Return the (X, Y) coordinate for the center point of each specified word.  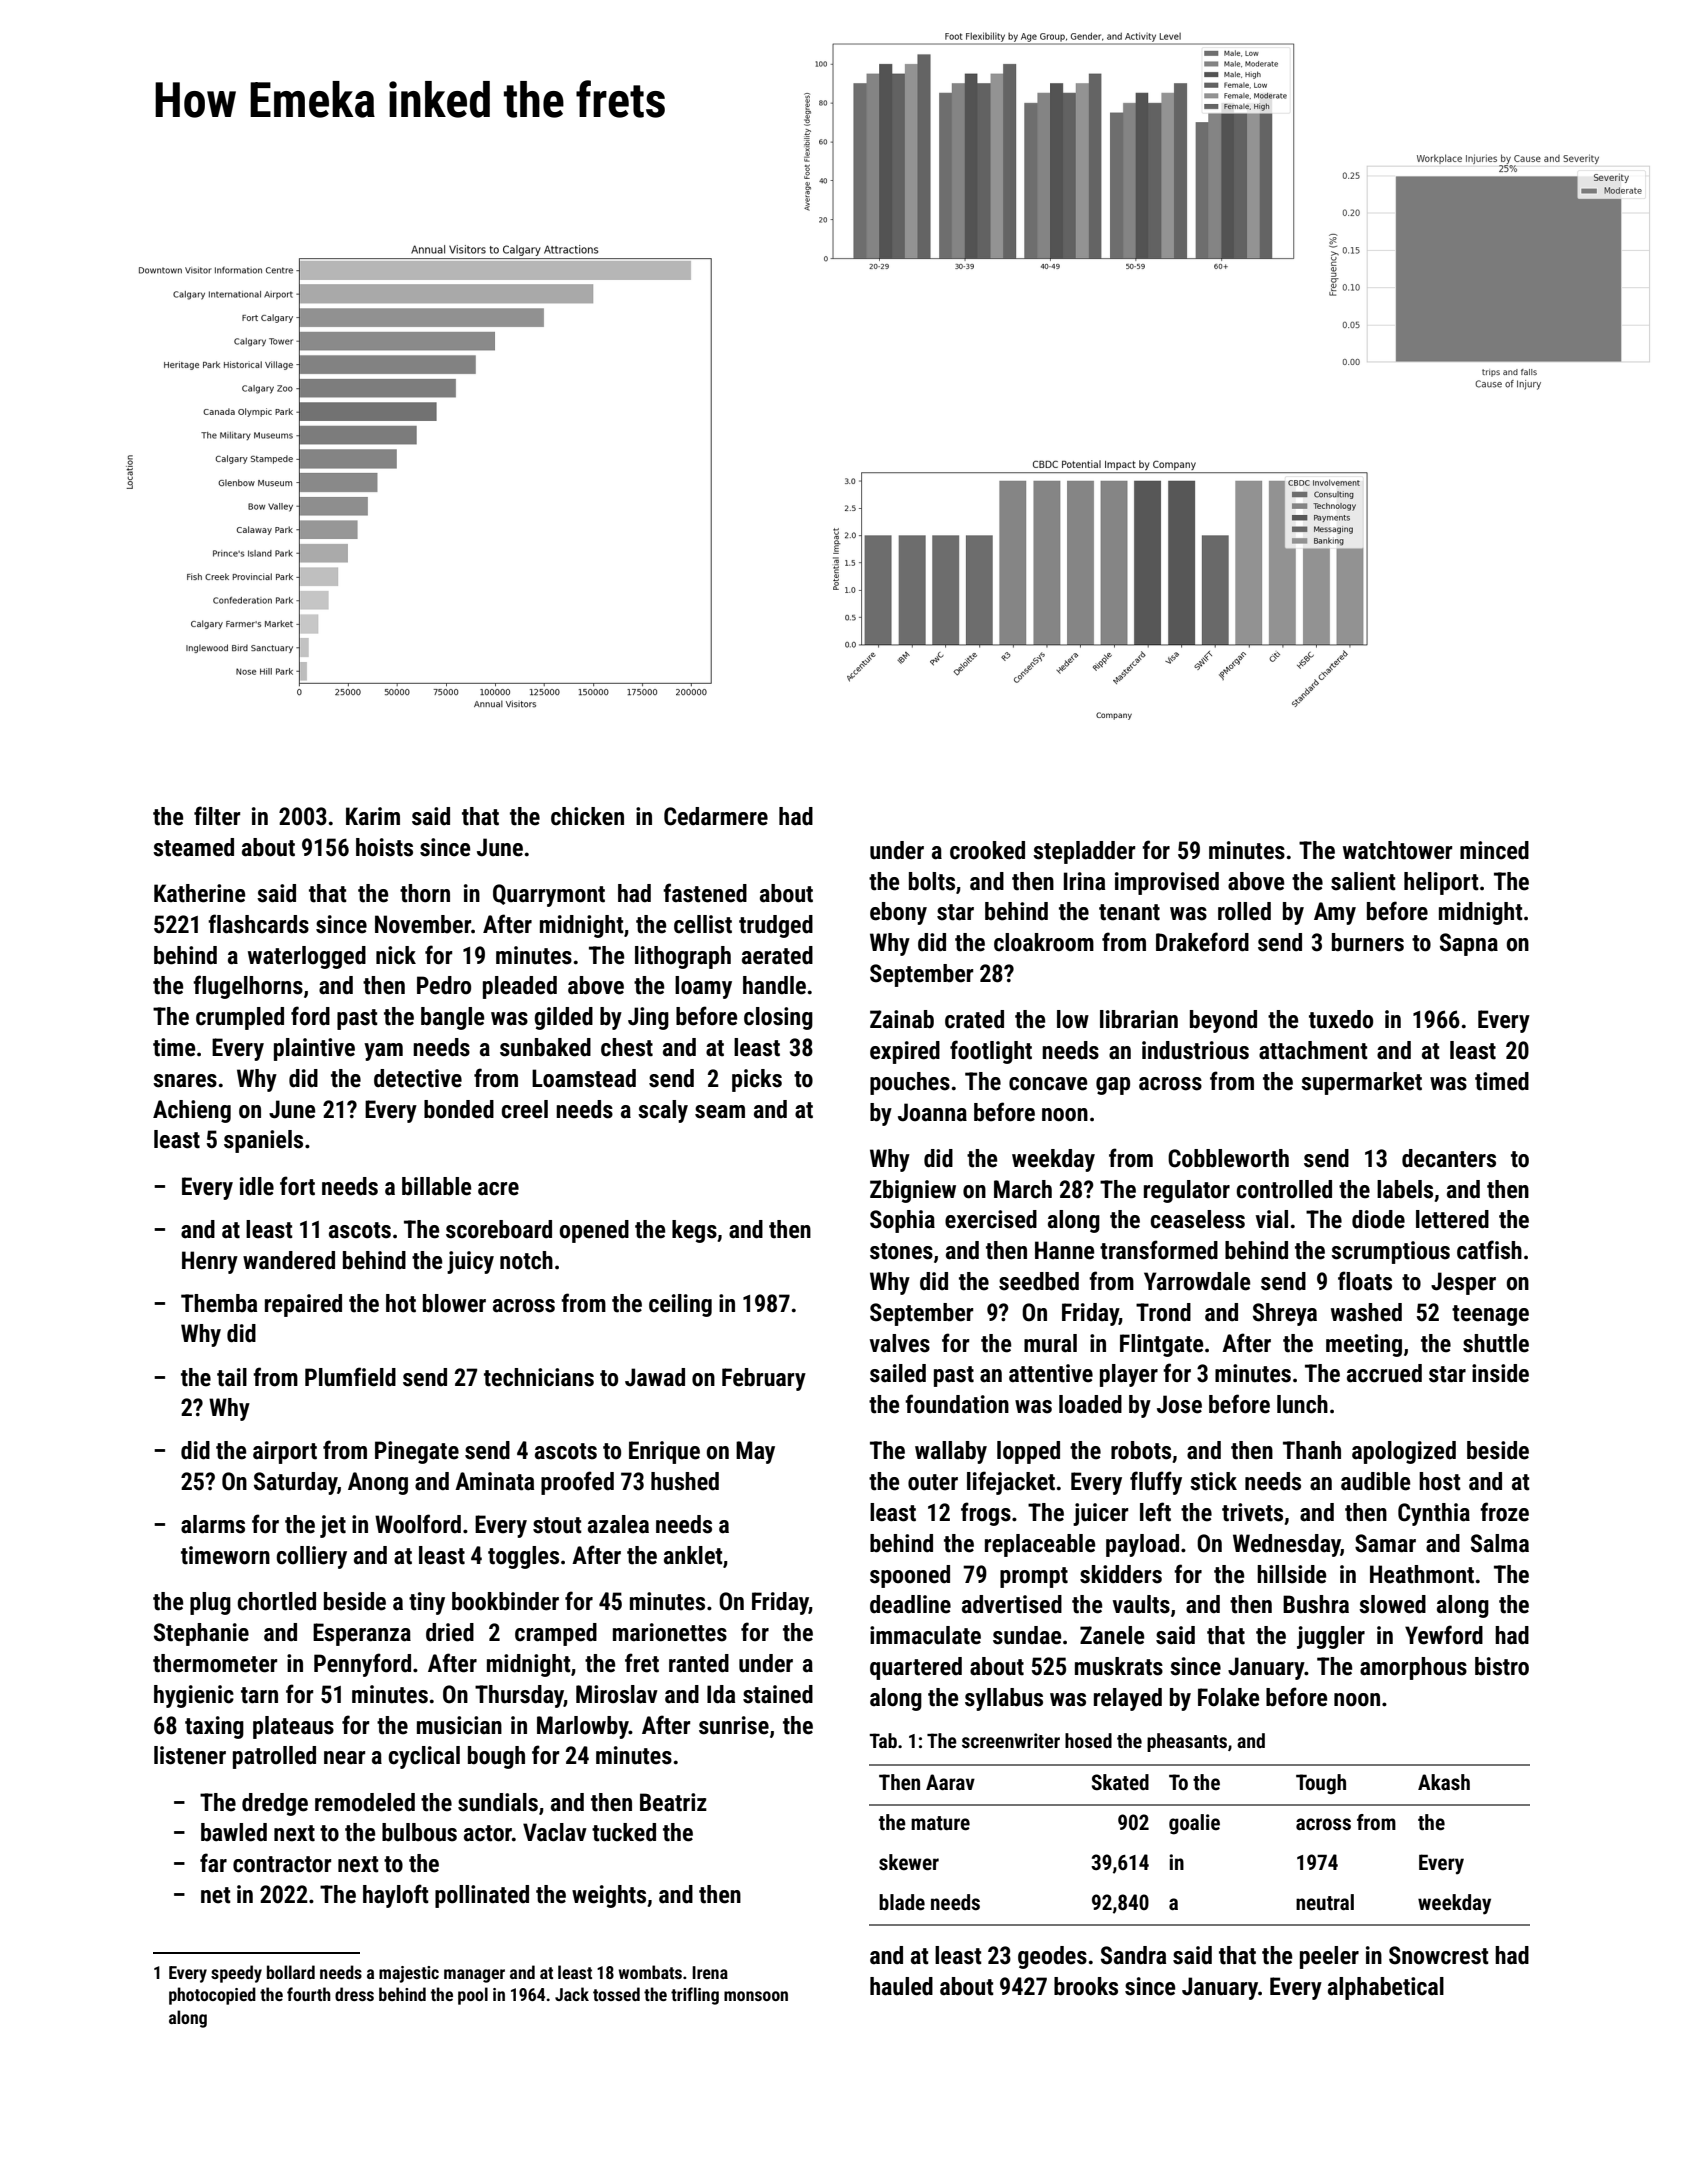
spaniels (263, 1141)
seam (720, 1112)
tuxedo (1341, 1019)
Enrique (664, 1452)
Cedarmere (716, 816)
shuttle (1496, 1343)
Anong (378, 1483)
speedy (236, 1974)
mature (940, 1823)
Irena (710, 1972)
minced (1494, 850)
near (344, 1758)
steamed (193, 847)
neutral (1325, 1902)
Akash (1444, 1782)
